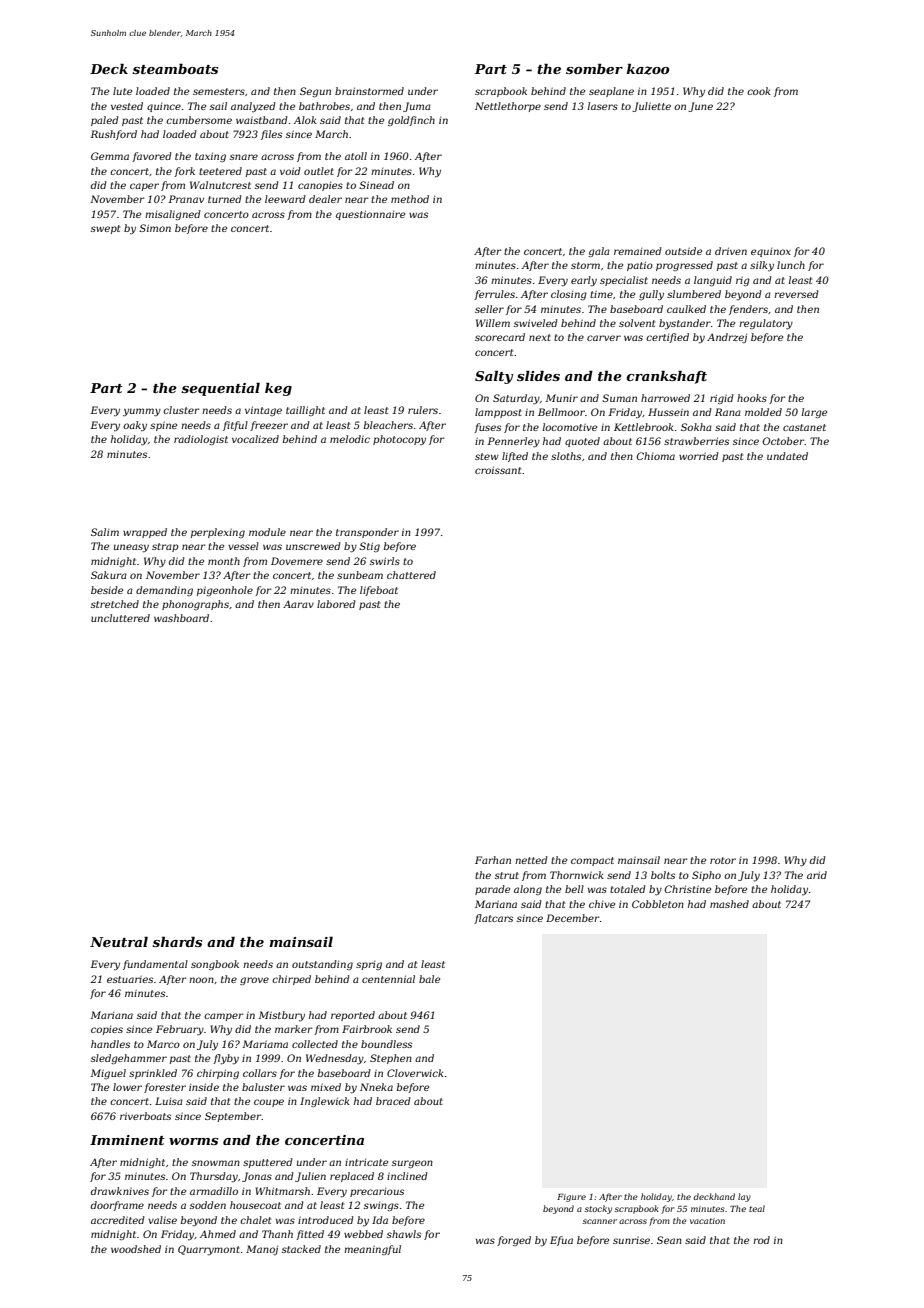 This image has height=1308, width=924. Describe the element at coordinates (699, 456) in the image. I see `worried` at that location.
